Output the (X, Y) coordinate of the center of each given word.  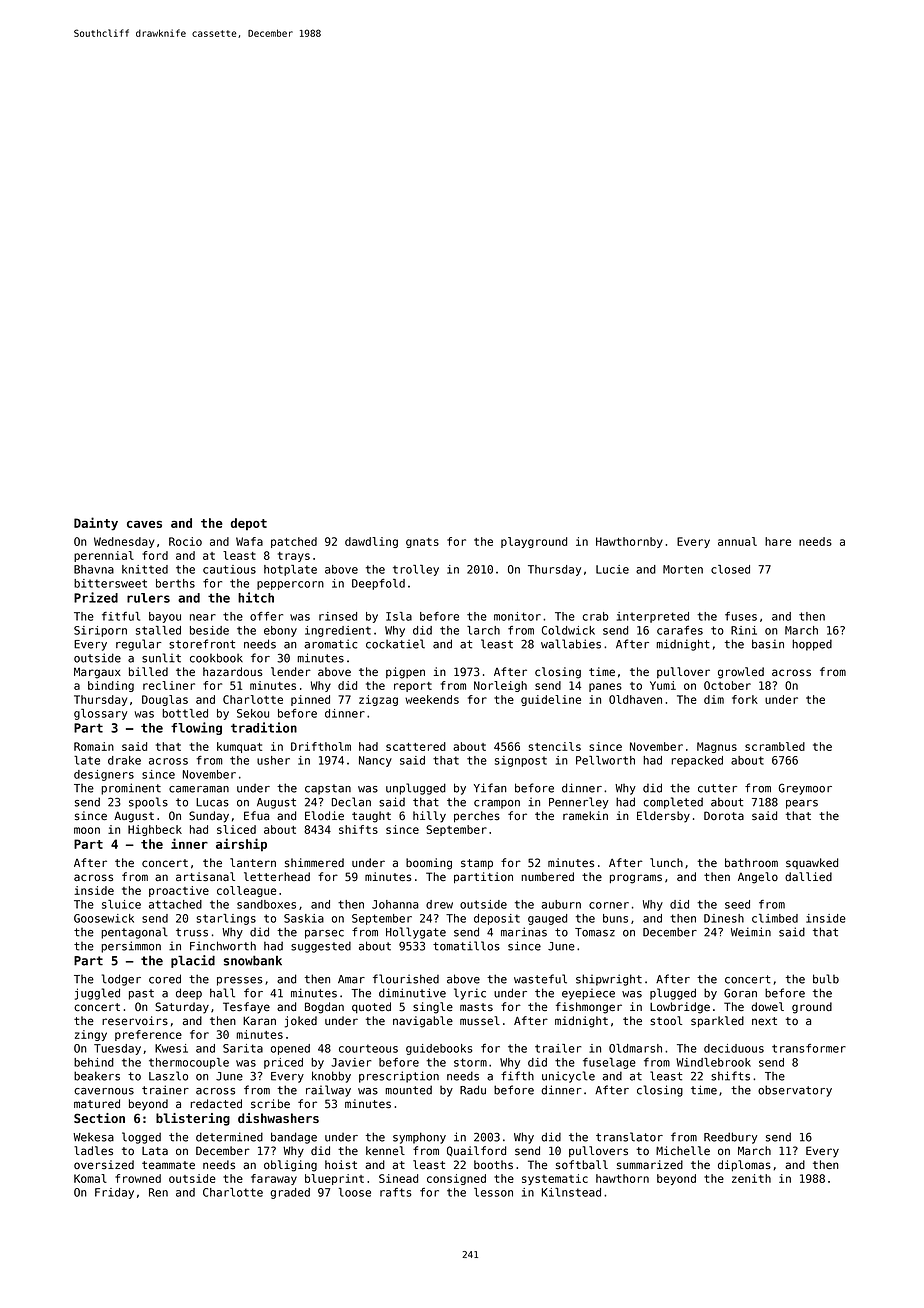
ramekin (585, 816)
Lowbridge (680, 1008)
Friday (114, 1193)
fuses (741, 616)
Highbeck (155, 830)
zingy (91, 1035)
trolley (416, 570)
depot (249, 524)
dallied (808, 877)
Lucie (612, 569)
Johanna (395, 904)
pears (802, 804)
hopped (812, 645)
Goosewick (104, 918)
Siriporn (100, 631)
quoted (371, 1007)
